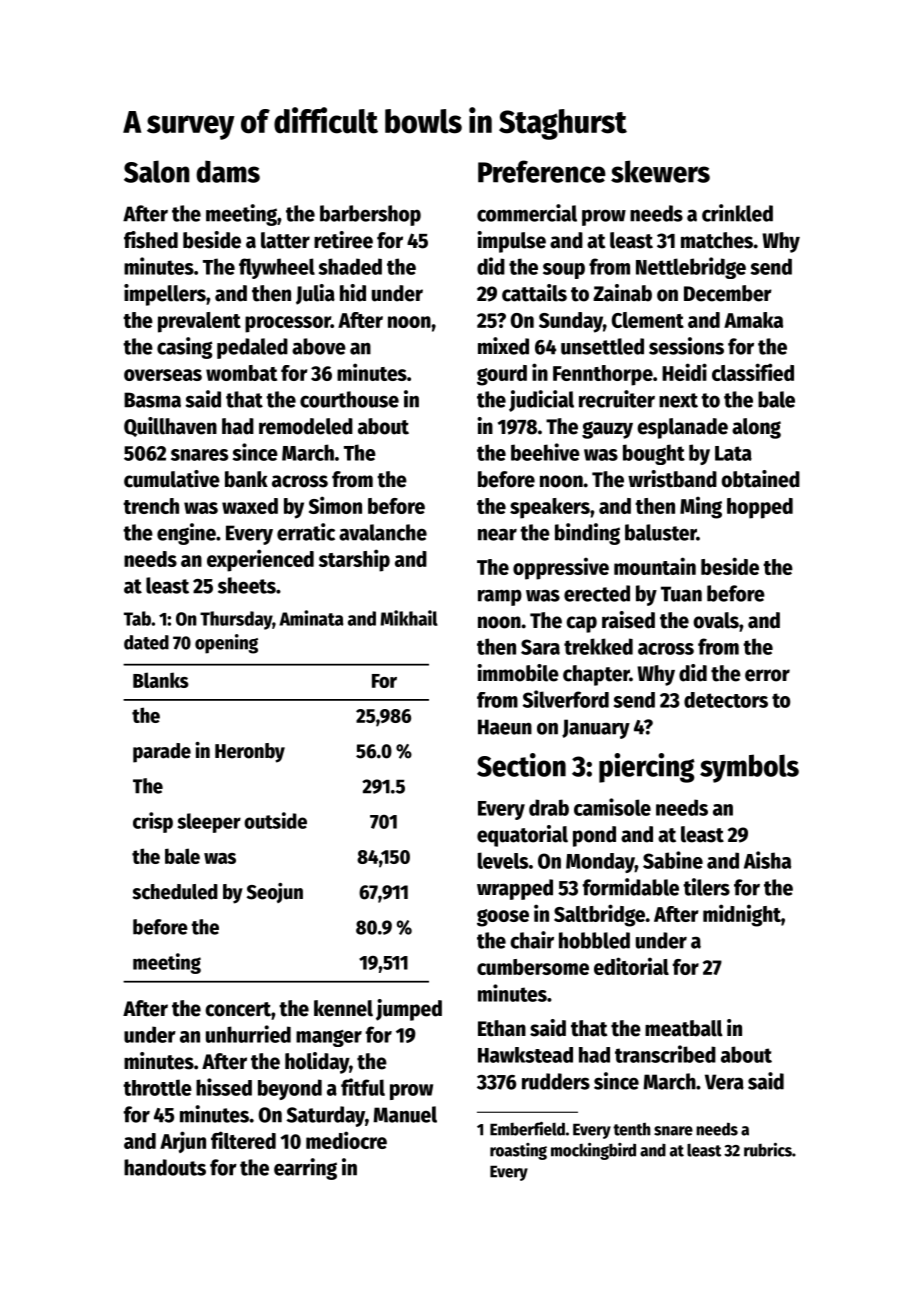 The height and width of the document is (1311, 924). What do you see at coordinates (250, 753) in the document?
I see `Heronby` at bounding box center [250, 753].
